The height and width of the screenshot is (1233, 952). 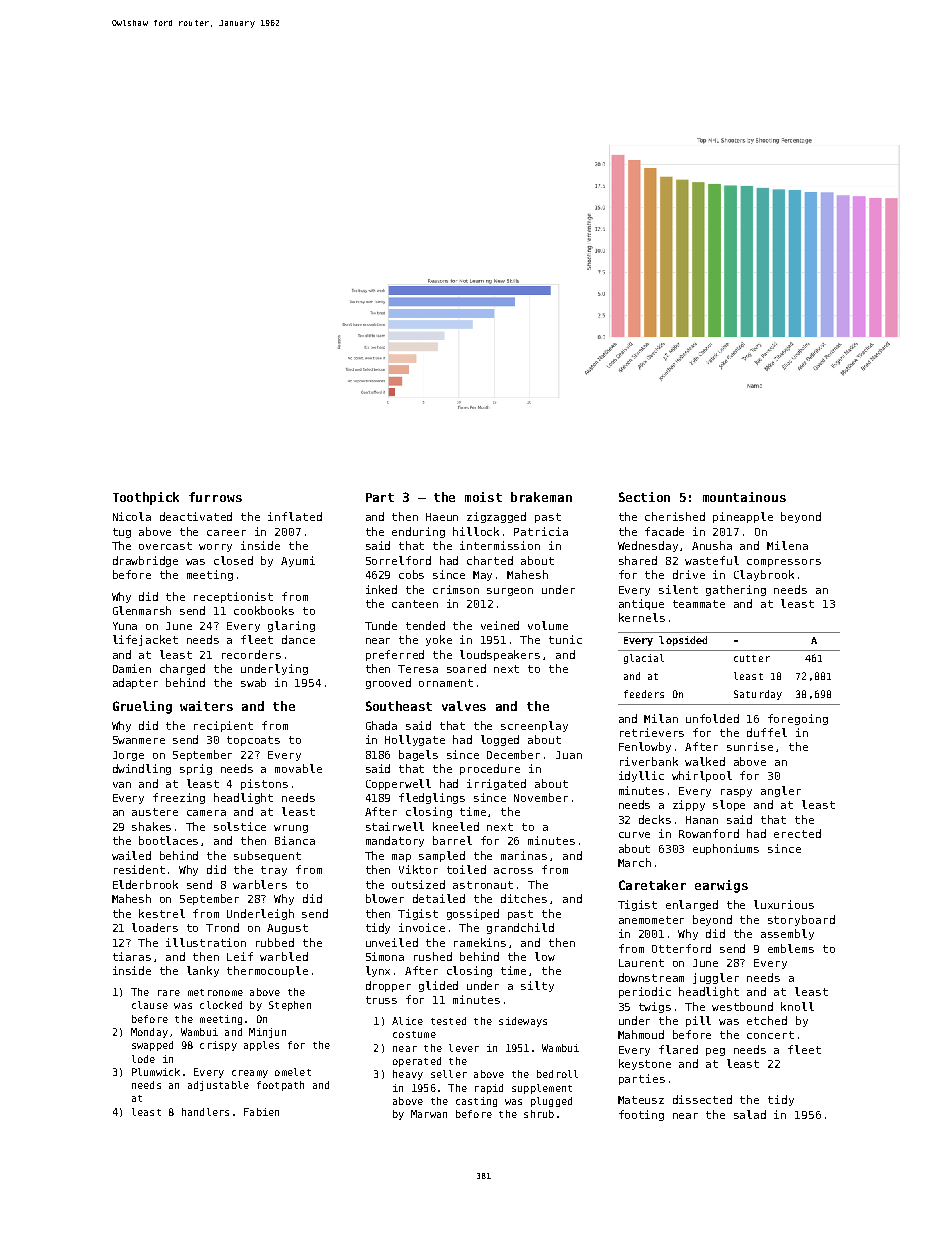 What do you see at coordinates (798, 719) in the screenshot?
I see `foregoing` at bounding box center [798, 719].
